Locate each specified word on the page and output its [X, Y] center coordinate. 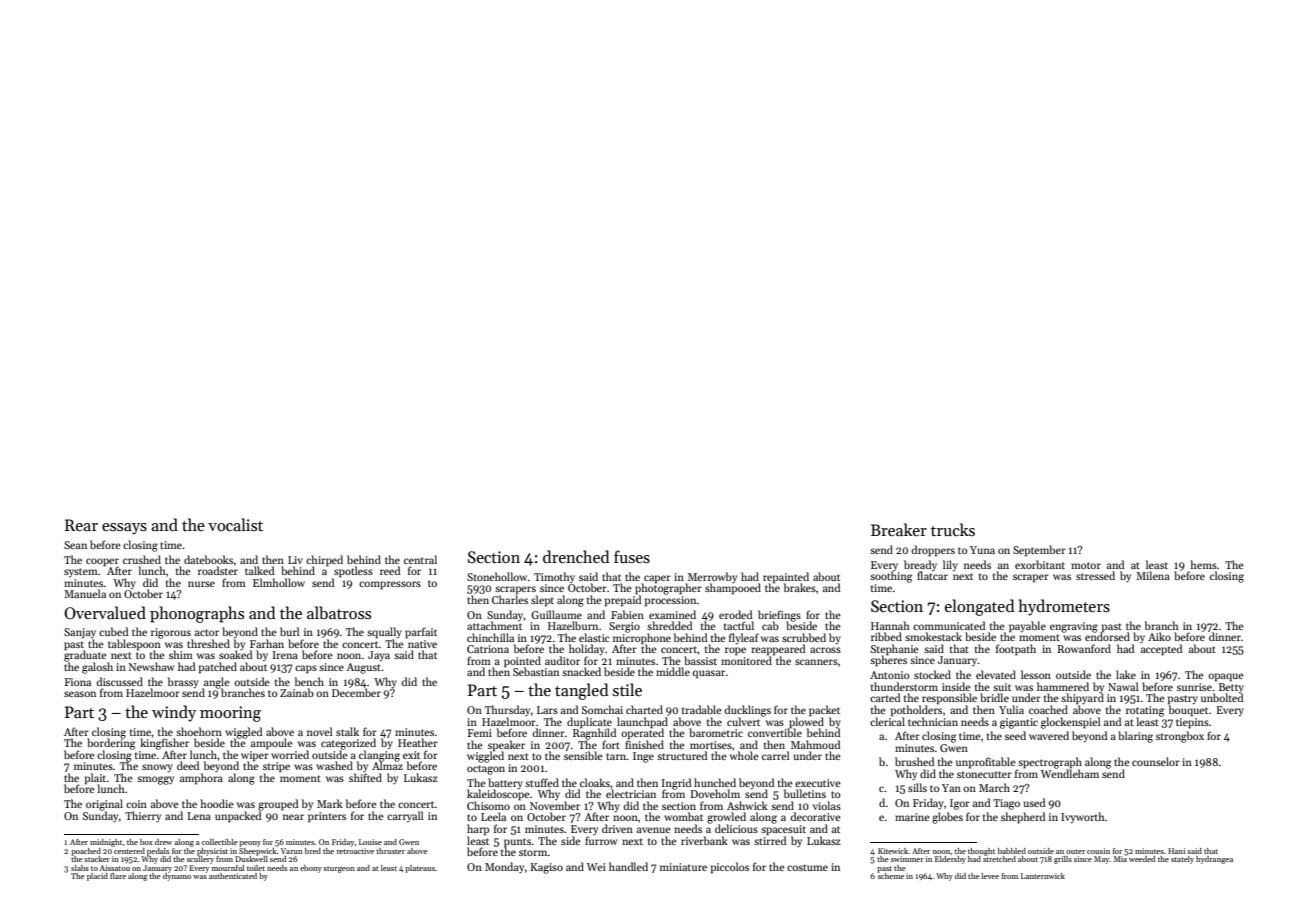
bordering [111, 744]
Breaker [899, 529]
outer [1075, 851]
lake [1126, 674]
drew [163, 842]
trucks [953, 529]
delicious [736, 828]
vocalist [235, 524]
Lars [547, 710]
